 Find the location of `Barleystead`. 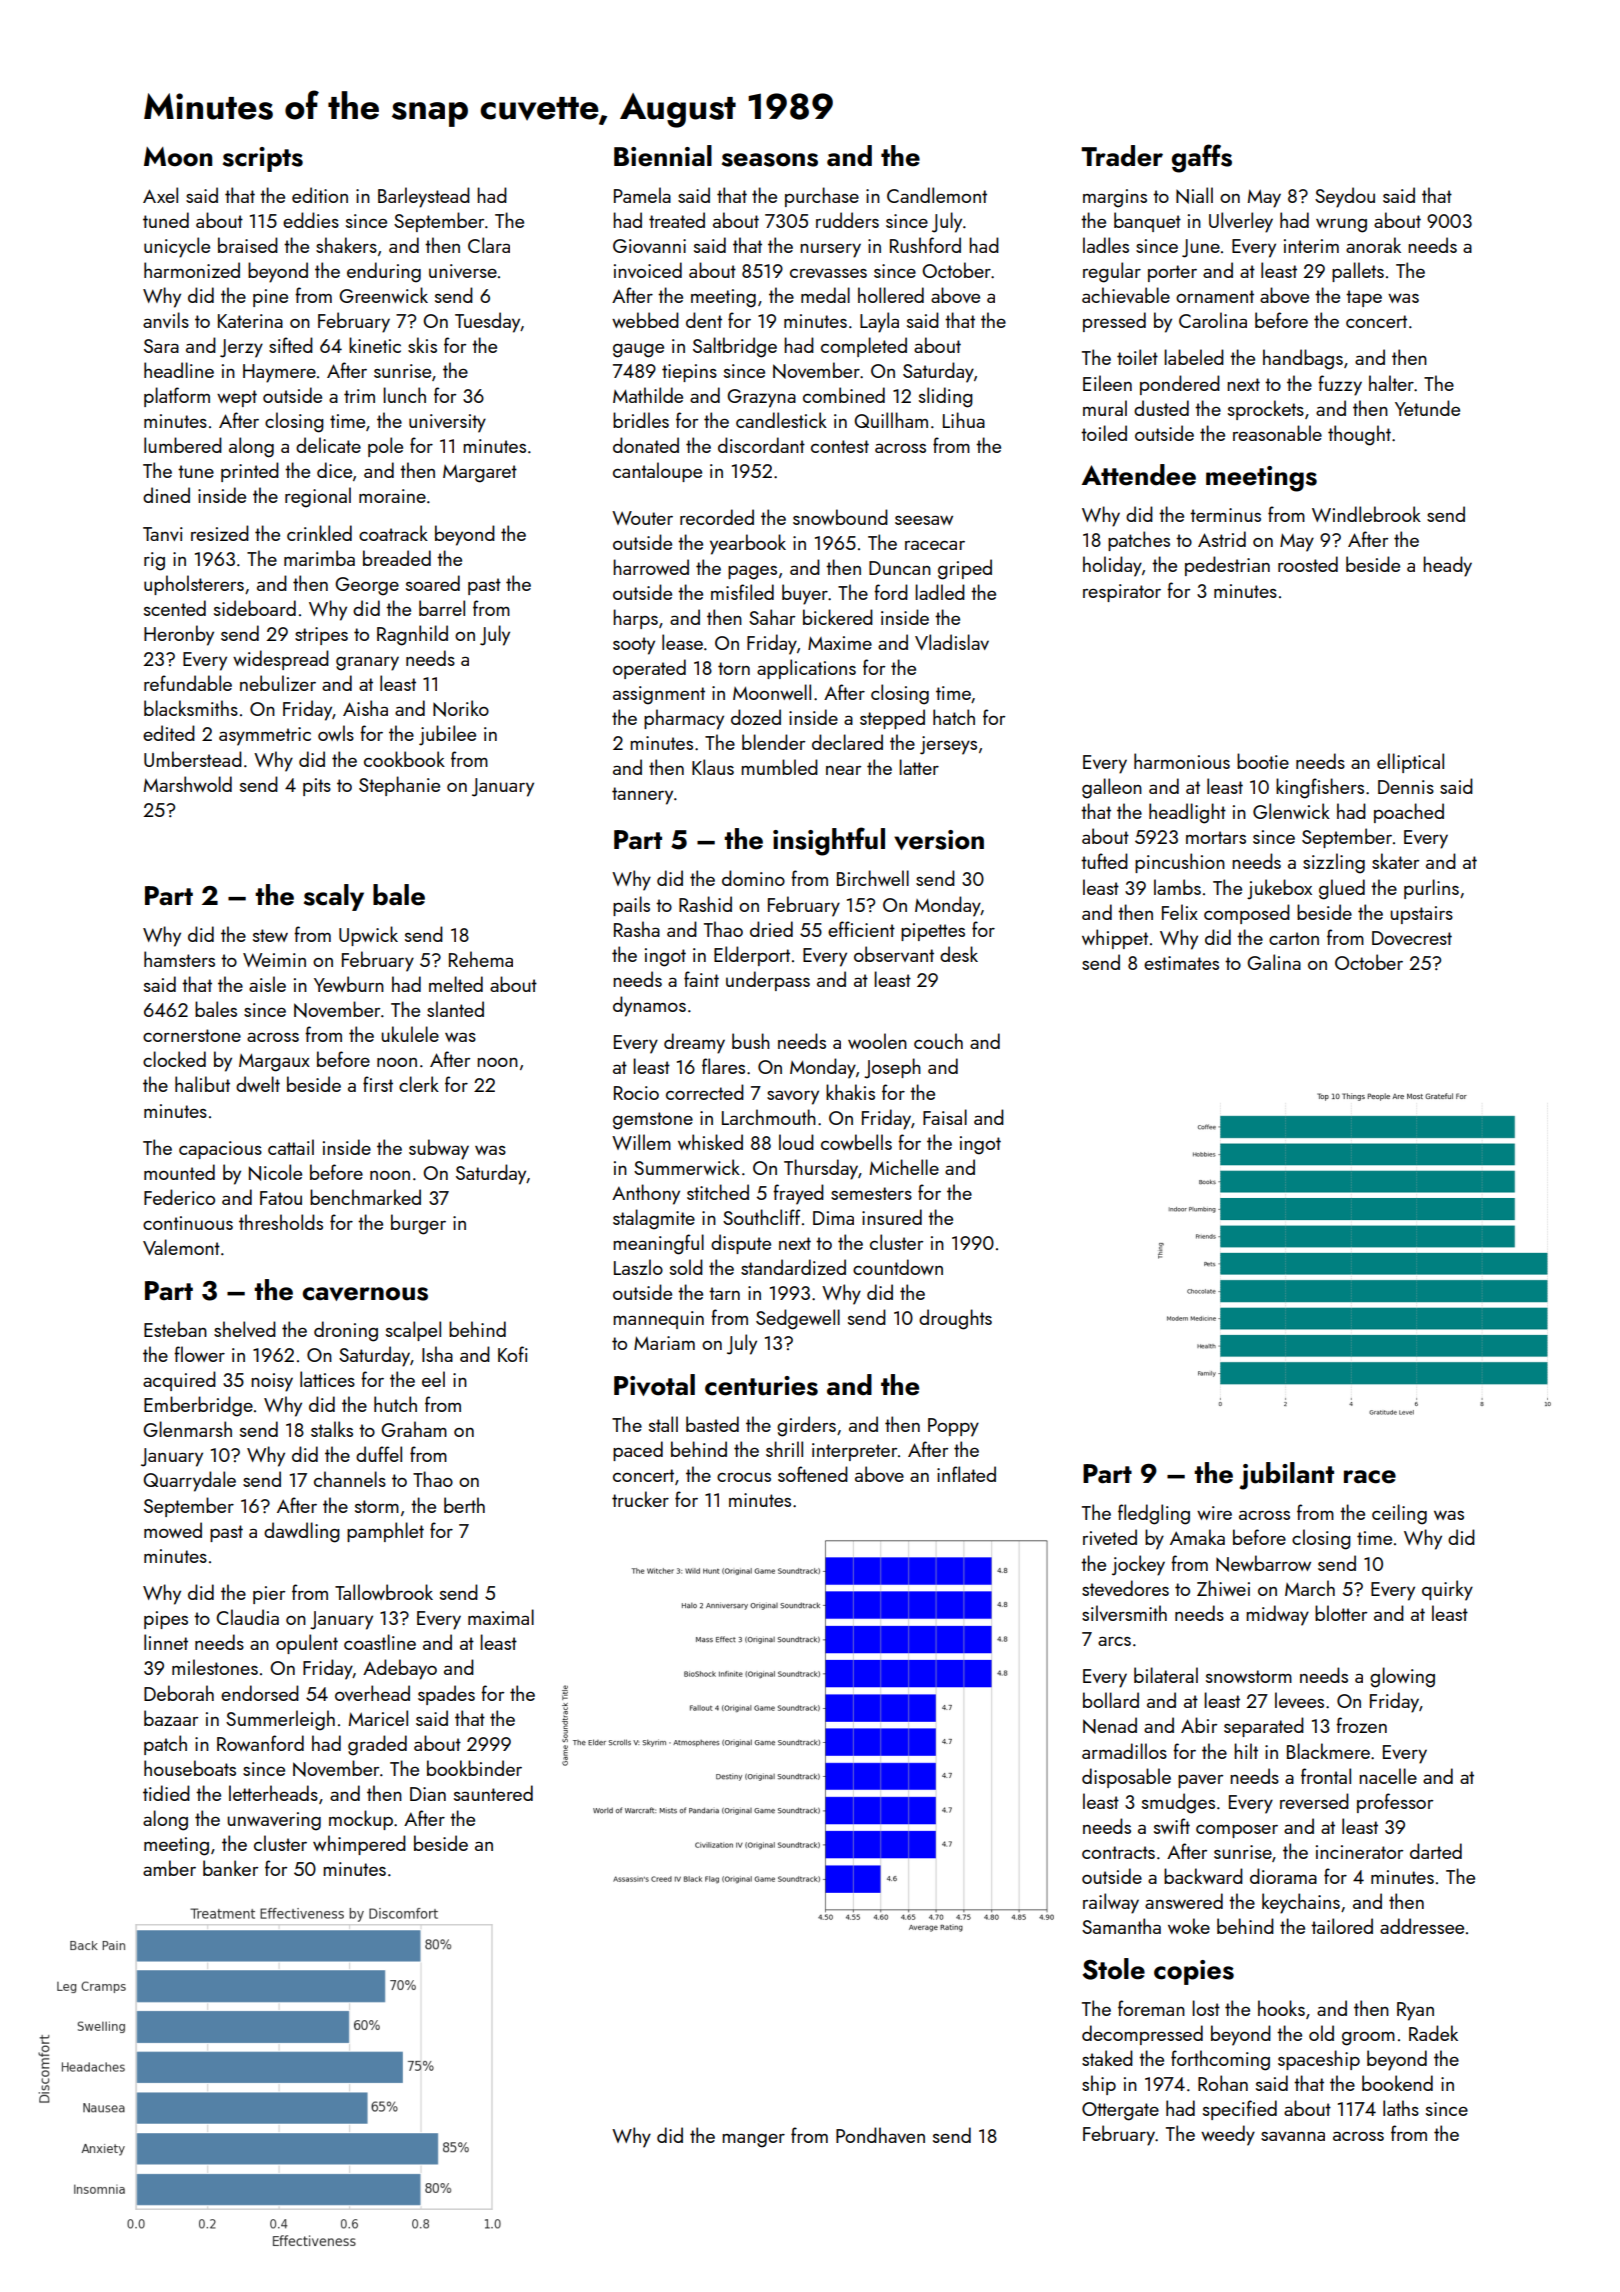

Barleystead is located at coordinates (424, 197).
